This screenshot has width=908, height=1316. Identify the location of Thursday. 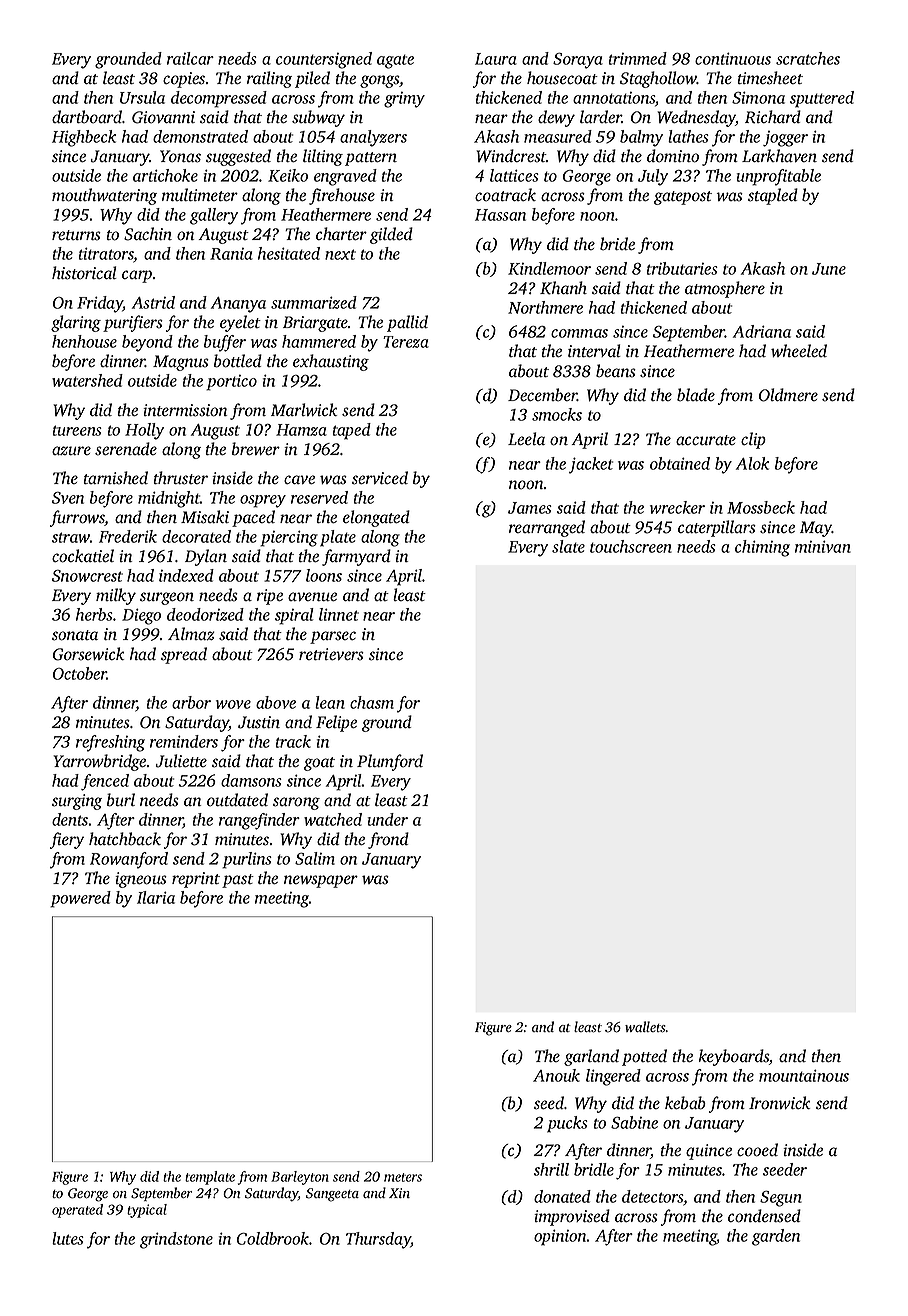
(378, 1240).
